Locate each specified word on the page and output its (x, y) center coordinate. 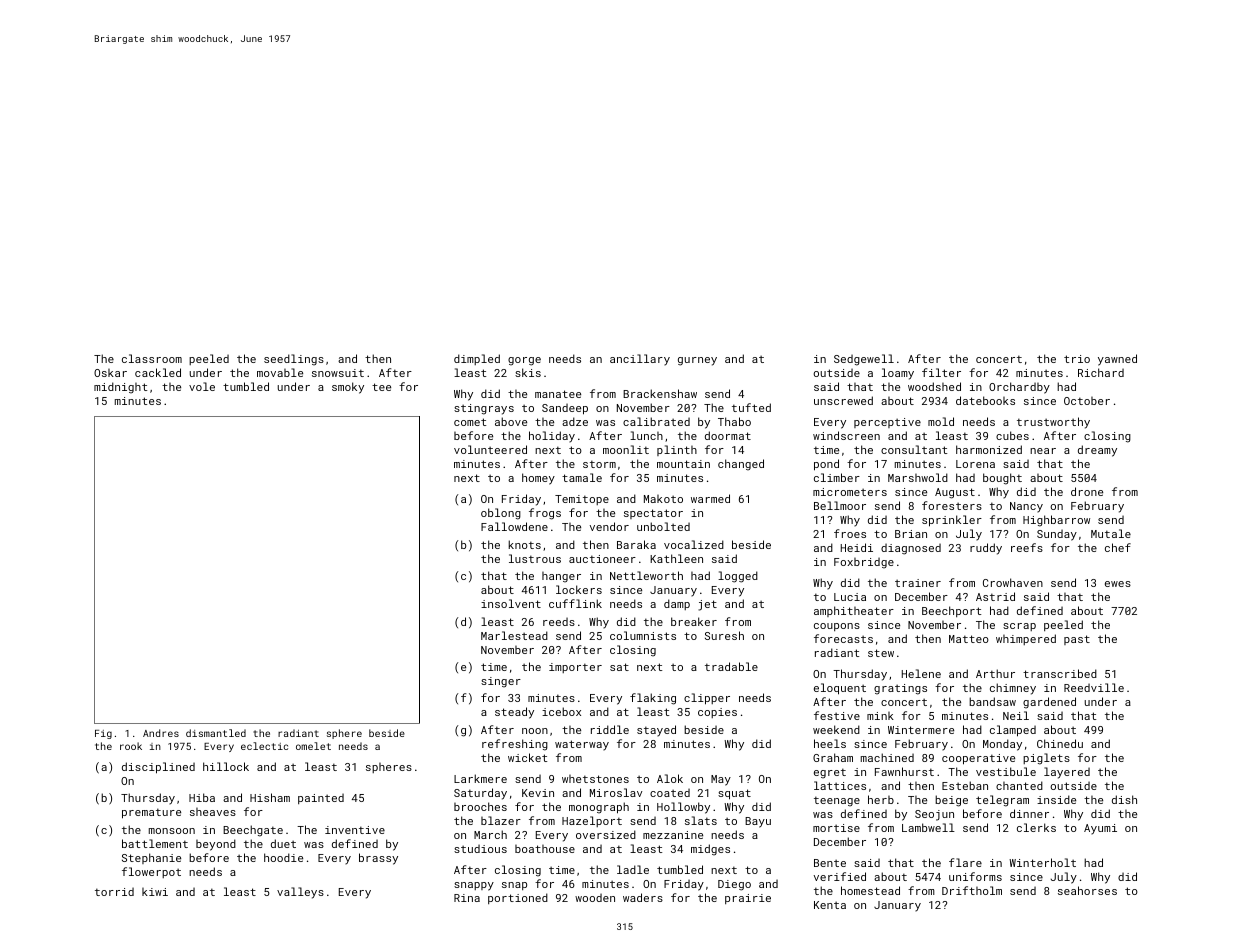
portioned (518, 898)
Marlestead (514, 635)
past (1077, 640)
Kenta (830, 905)
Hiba (202, 797)
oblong (501, 514)
